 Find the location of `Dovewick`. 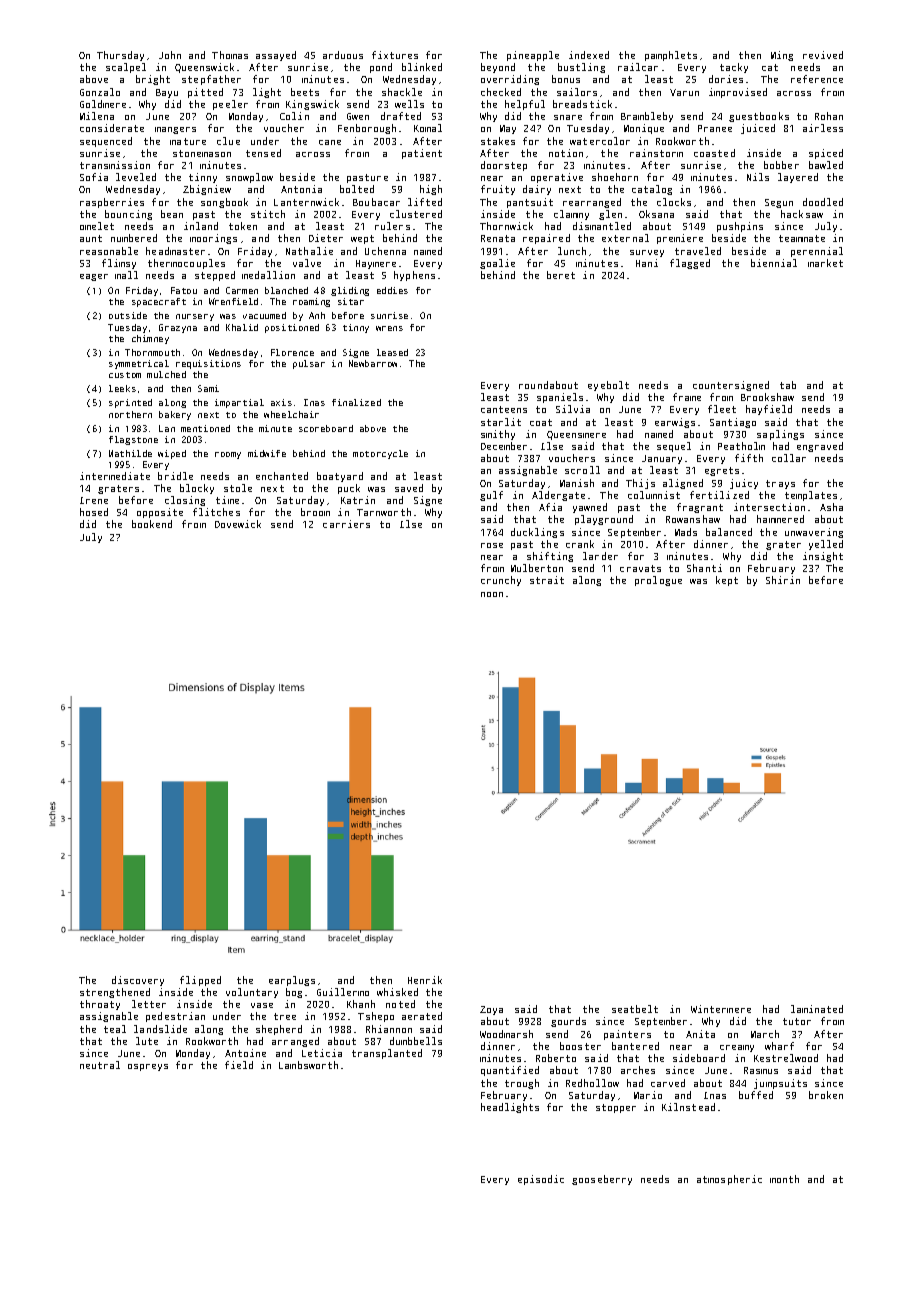

Dovewick is located at coordinates (238, 524).
